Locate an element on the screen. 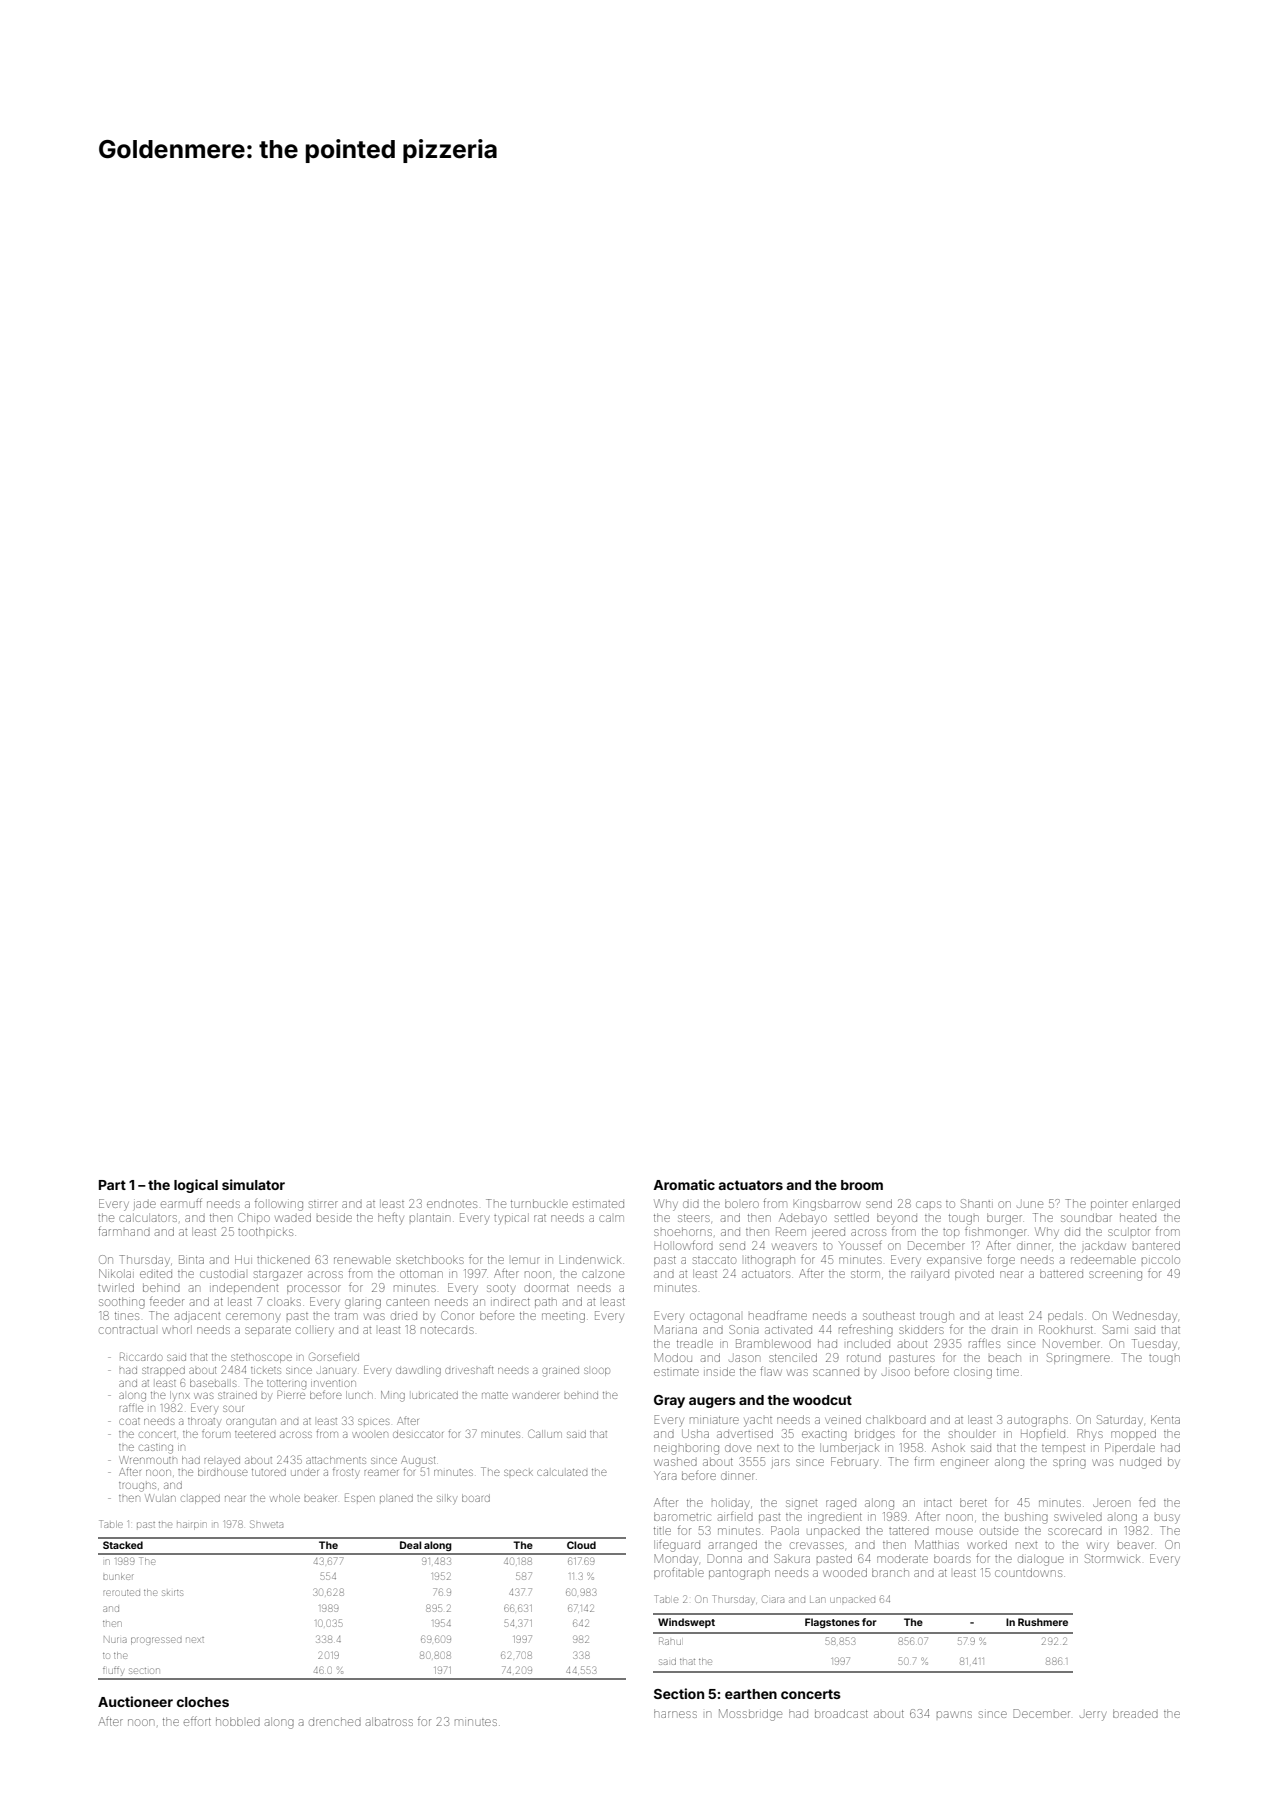  hobbled is located at coordinates (238, 1721).
